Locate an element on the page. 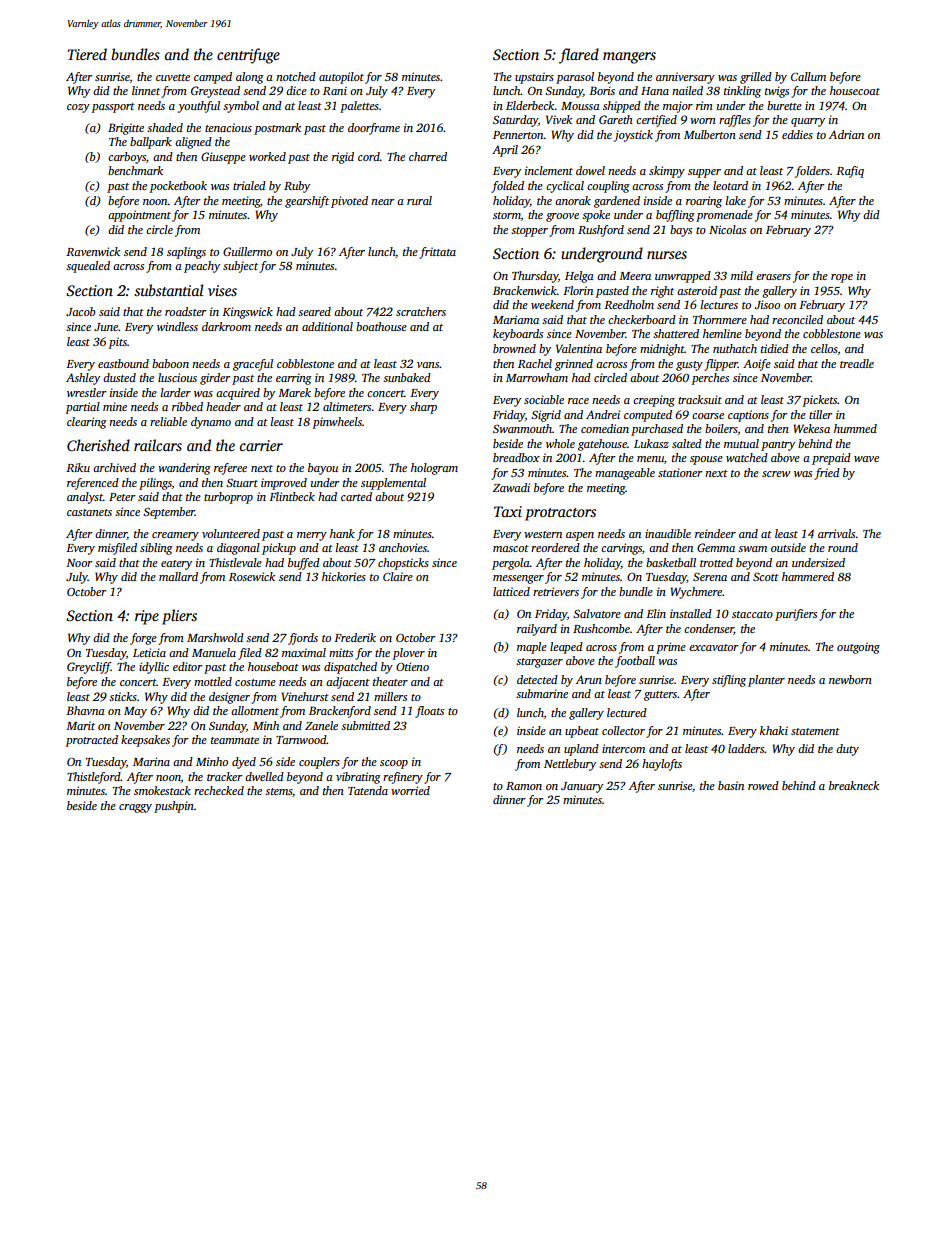  grilled is located at coordinates (756, 78).
